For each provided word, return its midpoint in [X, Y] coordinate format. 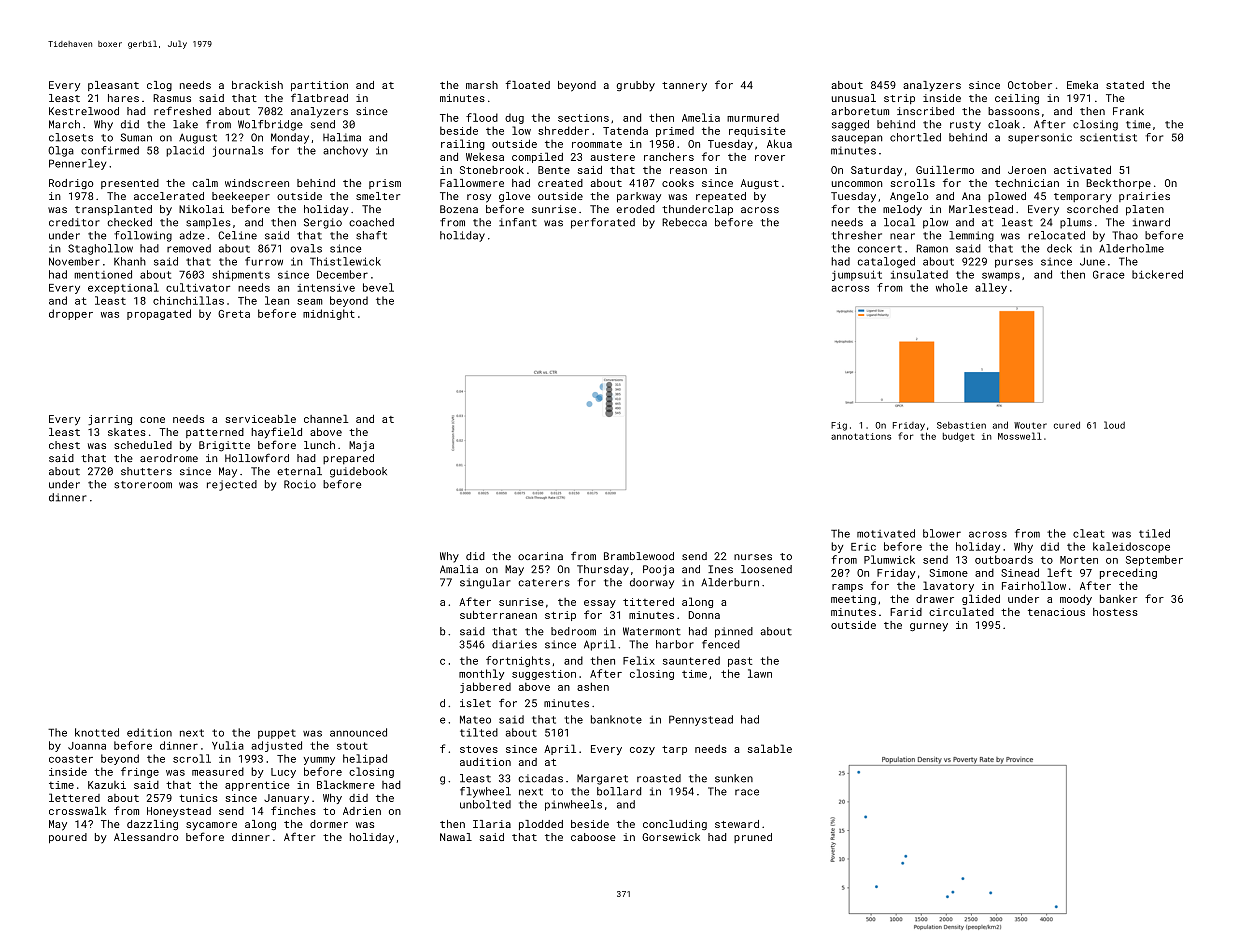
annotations [861, 436]
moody [1076, 599]
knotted [97, 732]
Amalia [459, 569]
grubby [636, 86]
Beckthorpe [1118, 184]
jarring [110, 420]
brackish [257, 85]
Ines [720, 569]
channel [326, 419]
